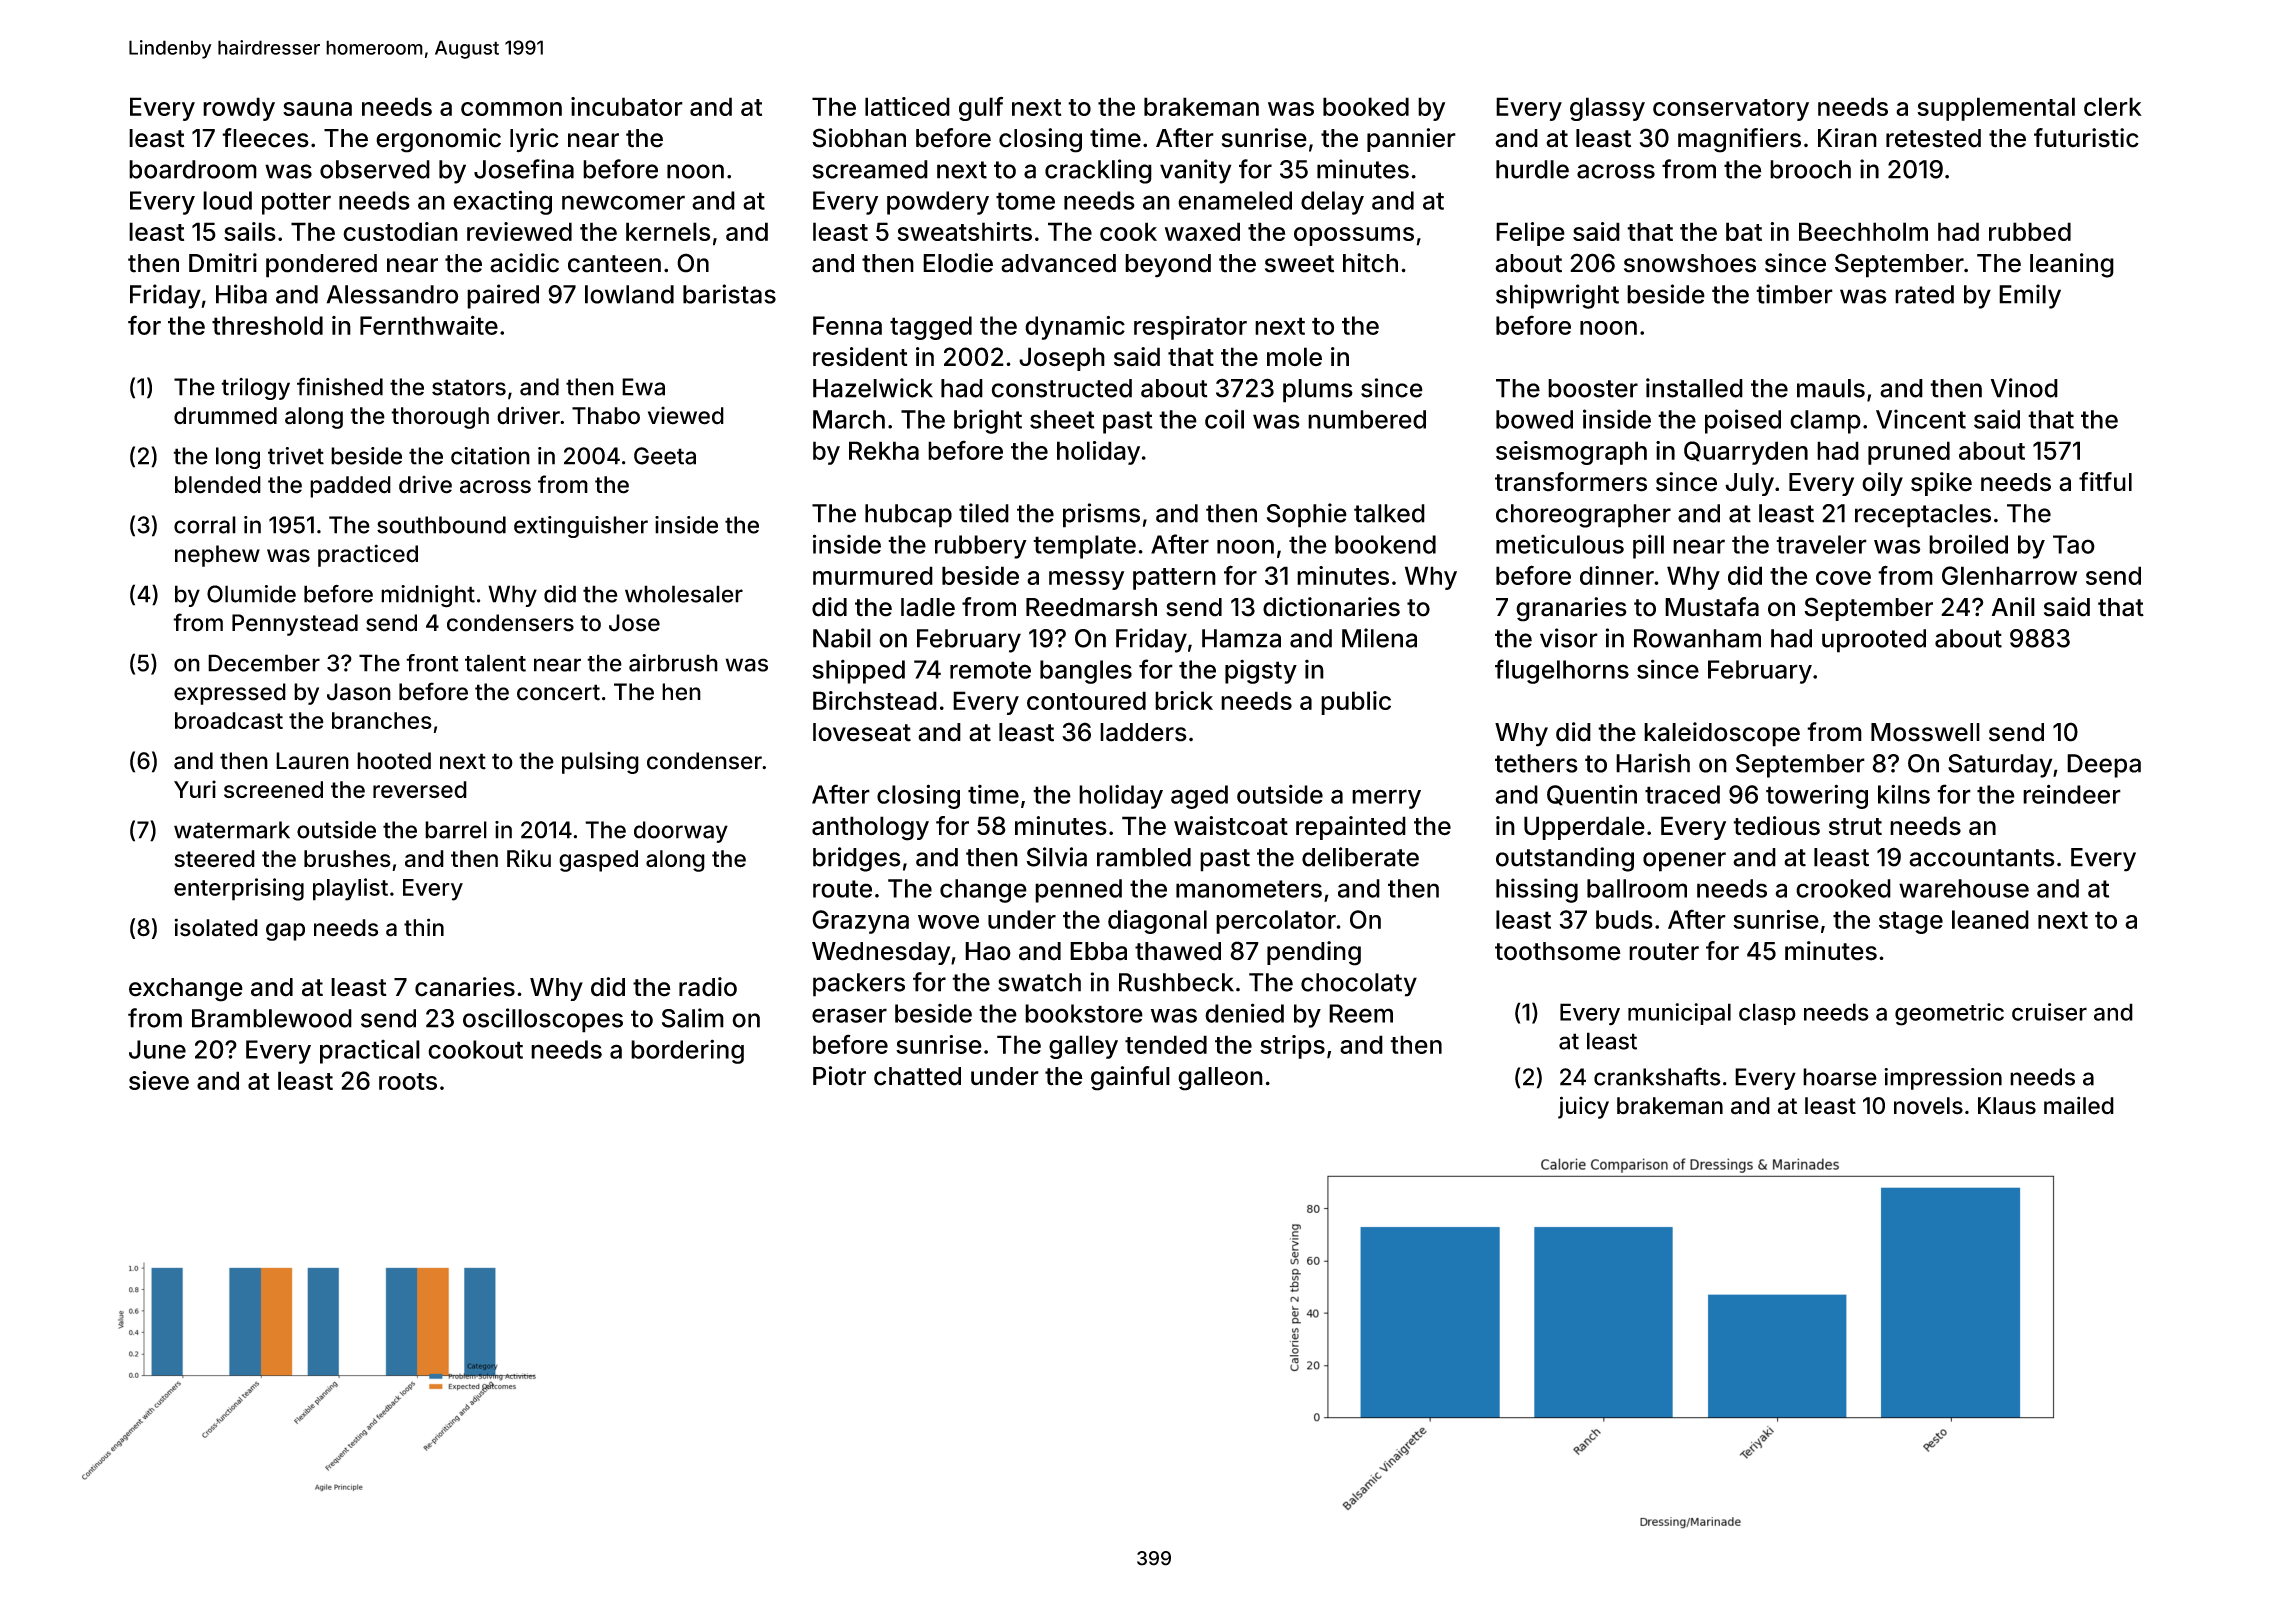  What do you see at coordinates (159, 1080) in the screenshot?
I see `sieve` at bounding box center [159, 1080].
